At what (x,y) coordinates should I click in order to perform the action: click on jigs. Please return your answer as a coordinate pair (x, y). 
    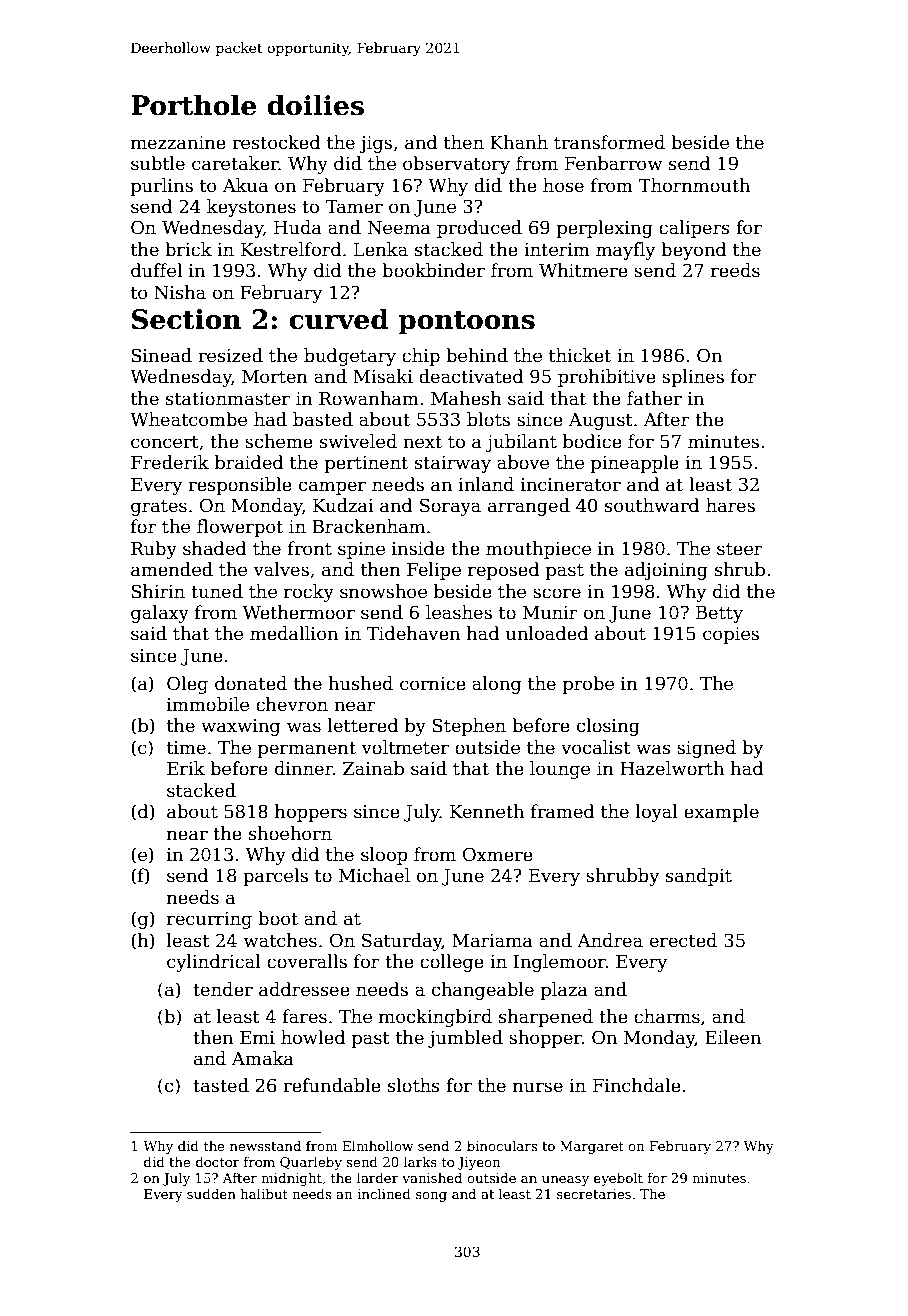
    Looking at the image, I should click on (375, 144).
